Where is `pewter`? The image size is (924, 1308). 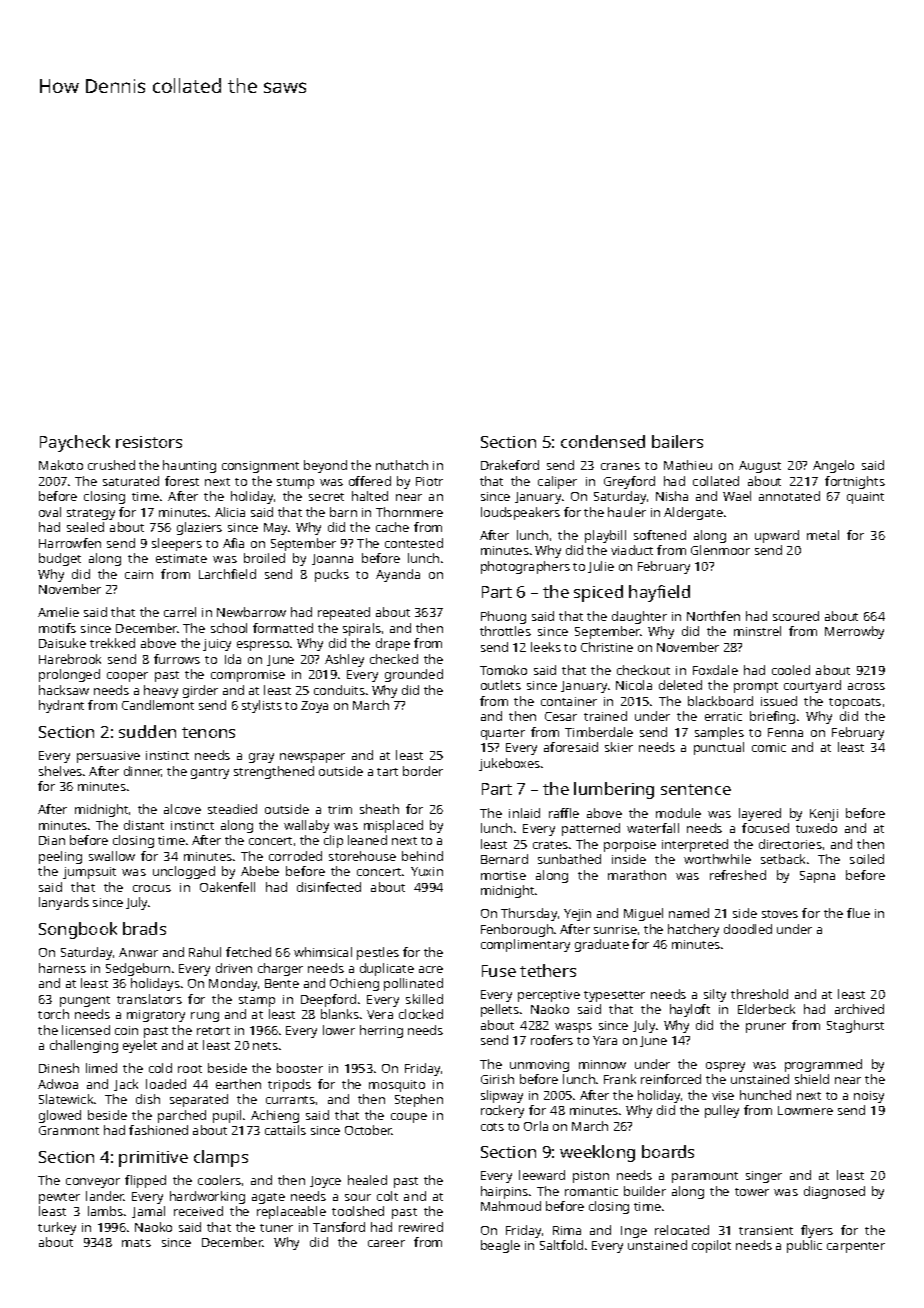
pewter is located at coordinates (59, 1198).
